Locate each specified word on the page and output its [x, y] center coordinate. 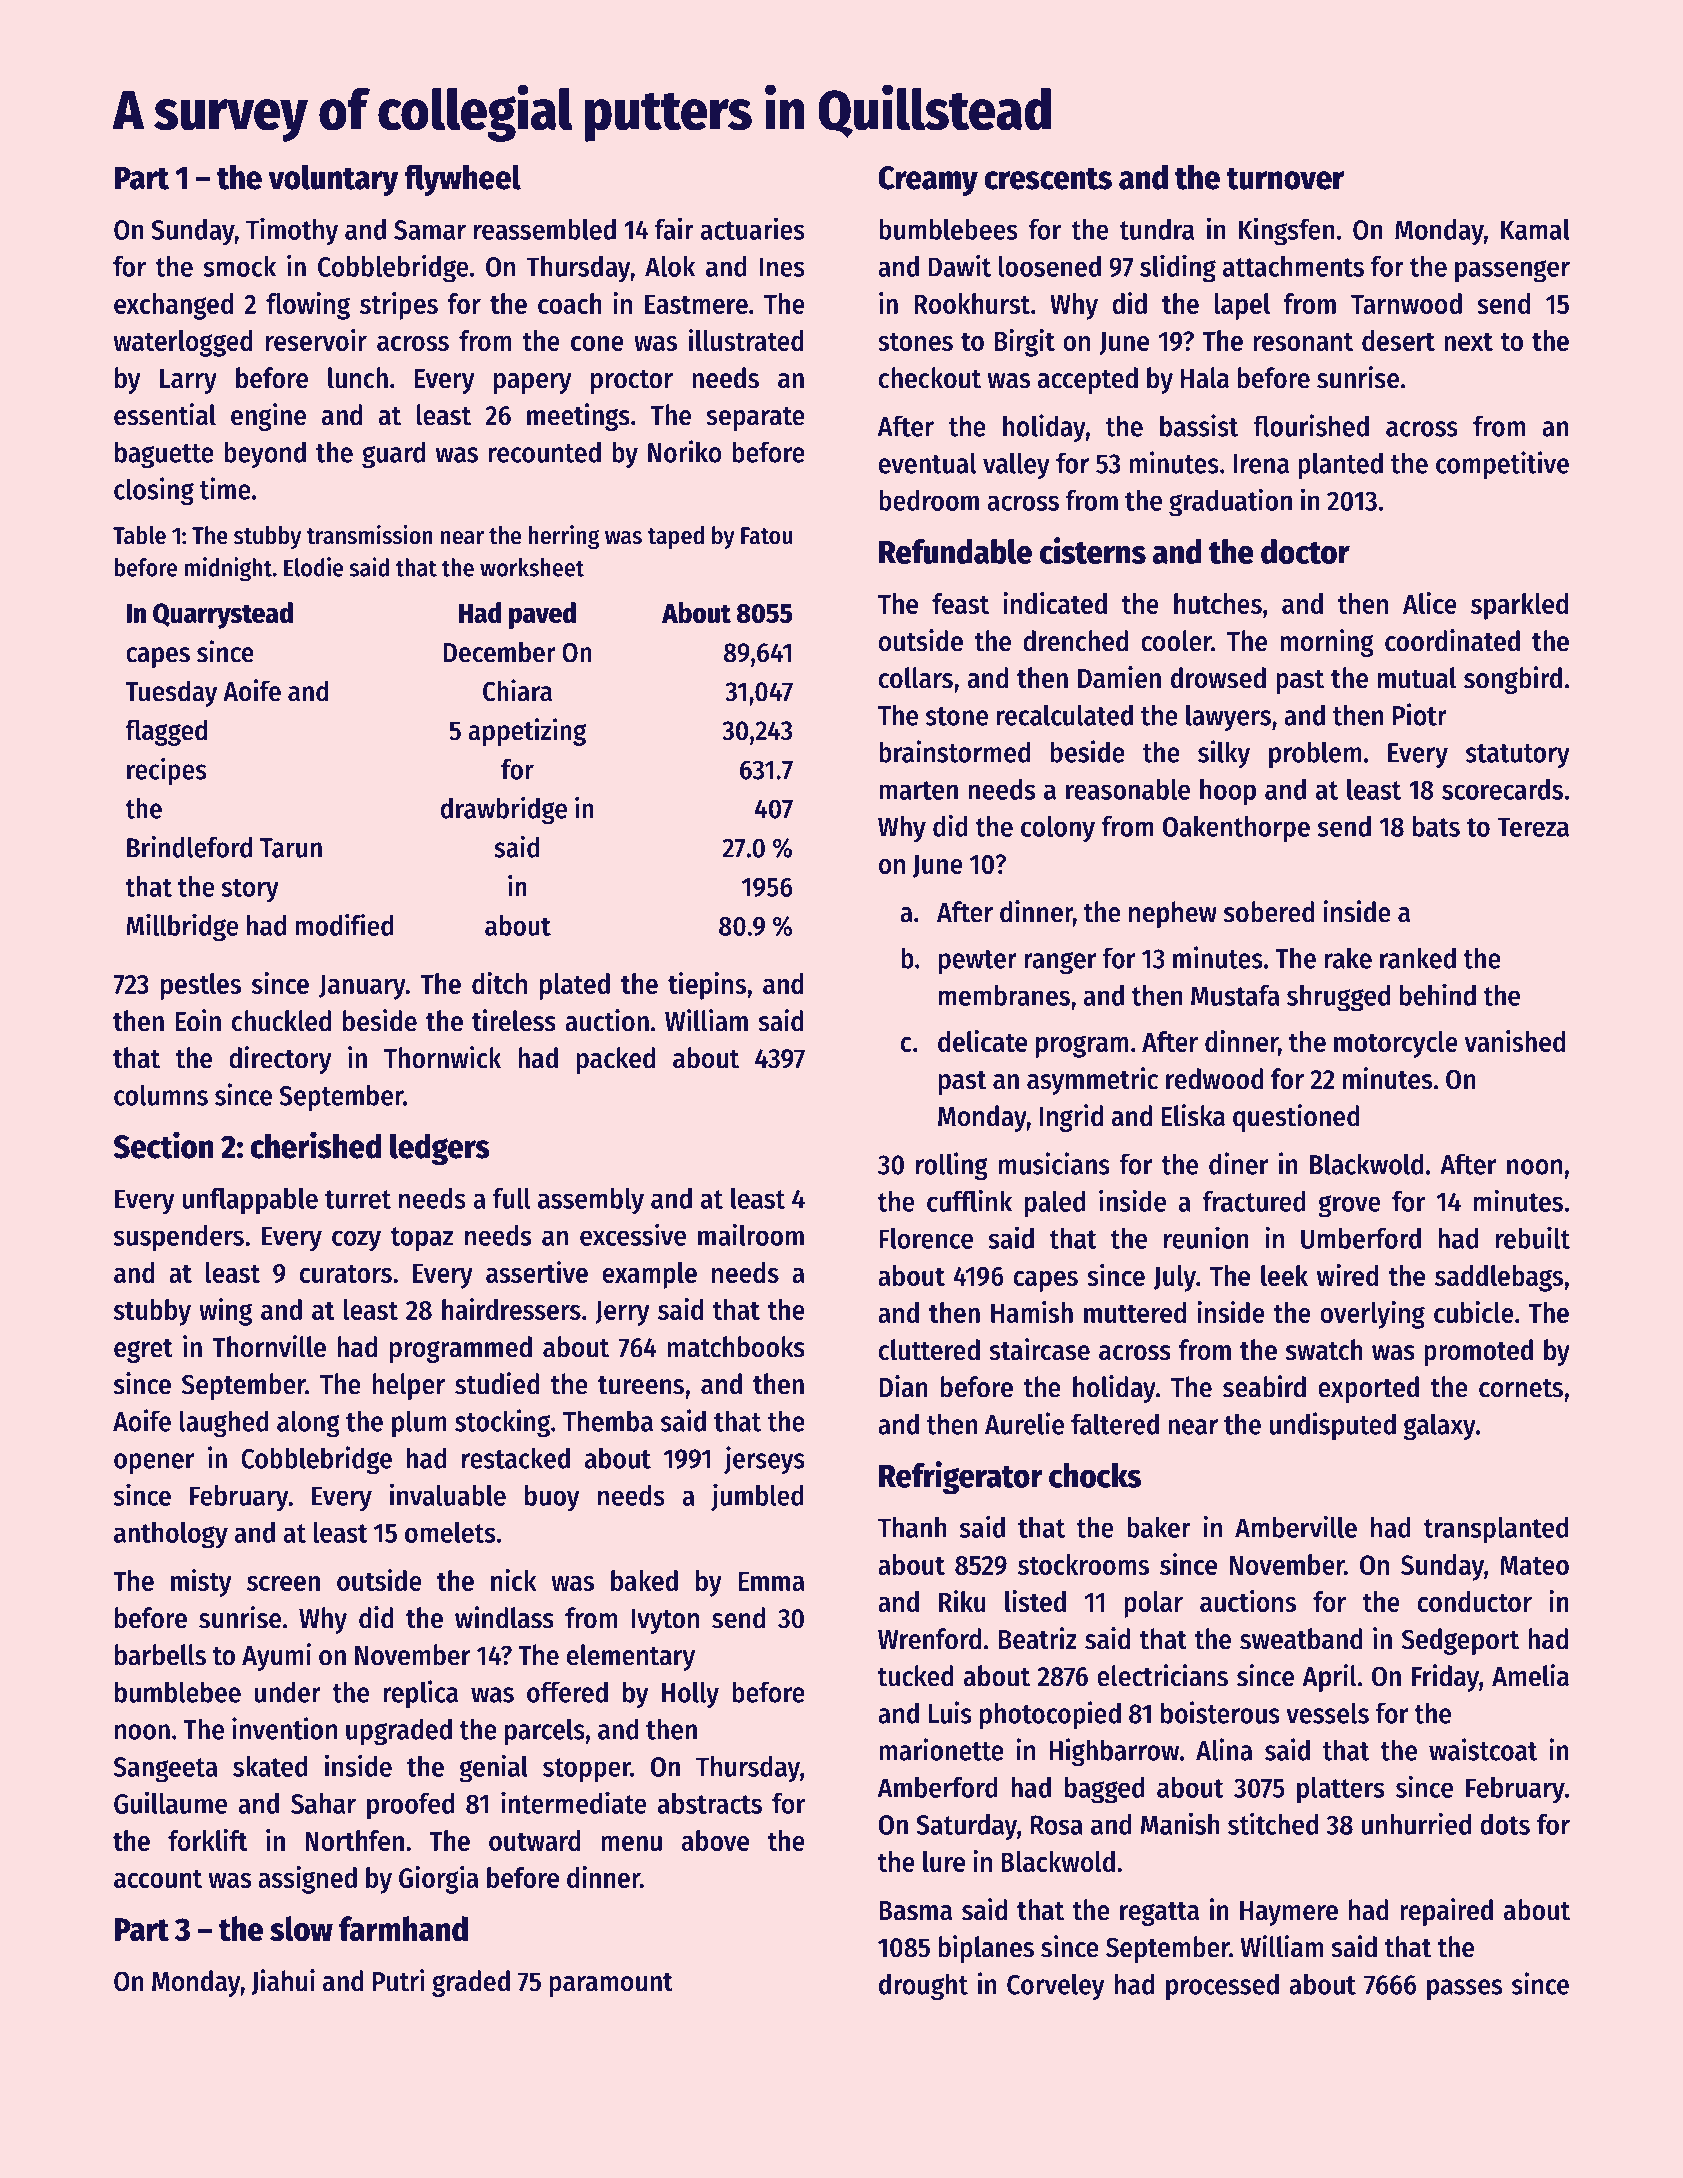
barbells [160, 1655]
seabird [1264, 1386]
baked [644, 1580]
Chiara [517, 690]
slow [301, 1929]
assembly [591, 1201]
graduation [1230, 502]
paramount [611, 1985]
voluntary [333, 180]
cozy [356, 1241]
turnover [1285, 178]
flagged [166, 732]
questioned [1296, 1118]
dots [1505, 1824]
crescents [1048, 178]
